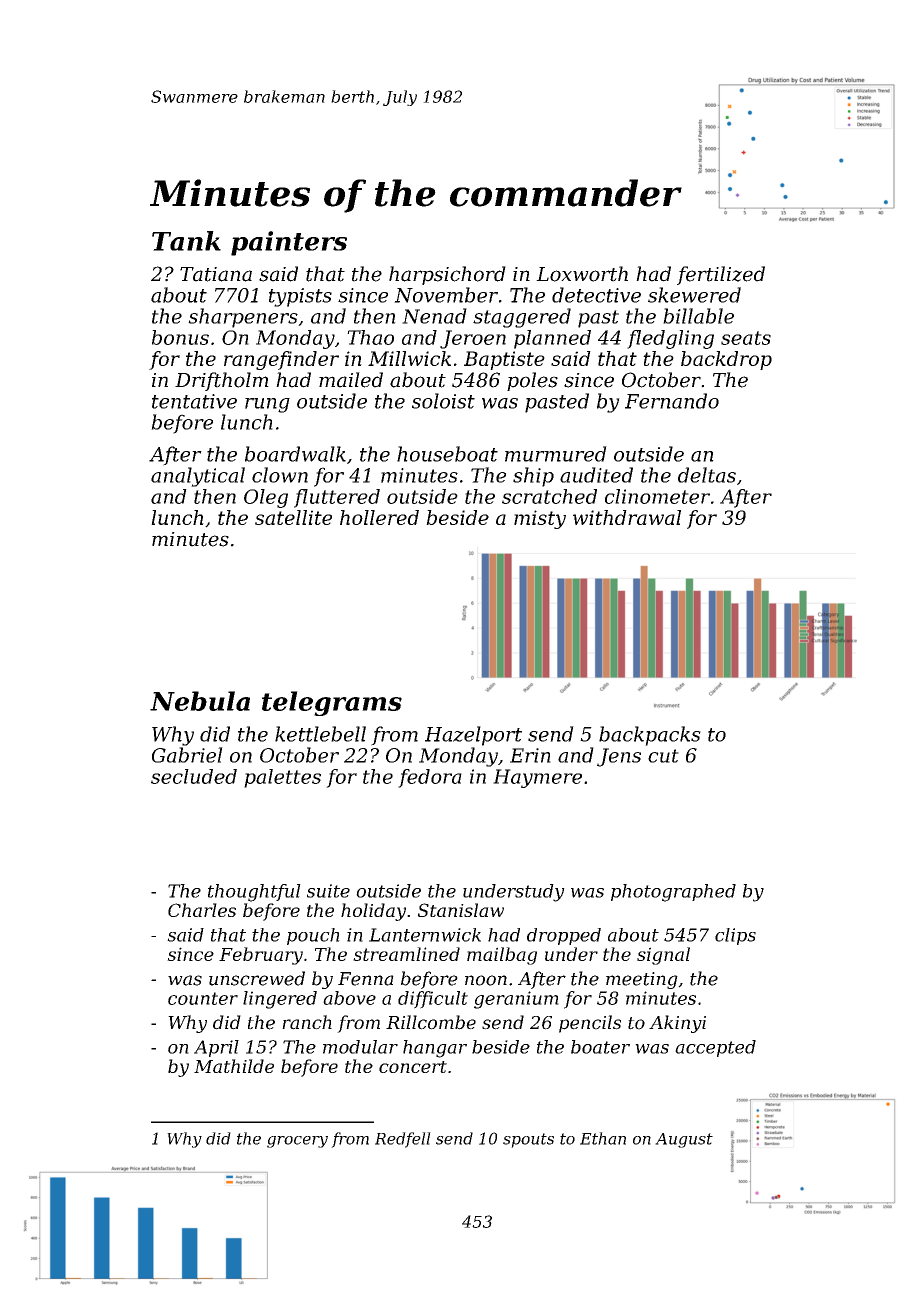 The image size is (924, 1311). Describe the element at coordinates (627, 517) in the page. I see `withdrawal` at that location.
